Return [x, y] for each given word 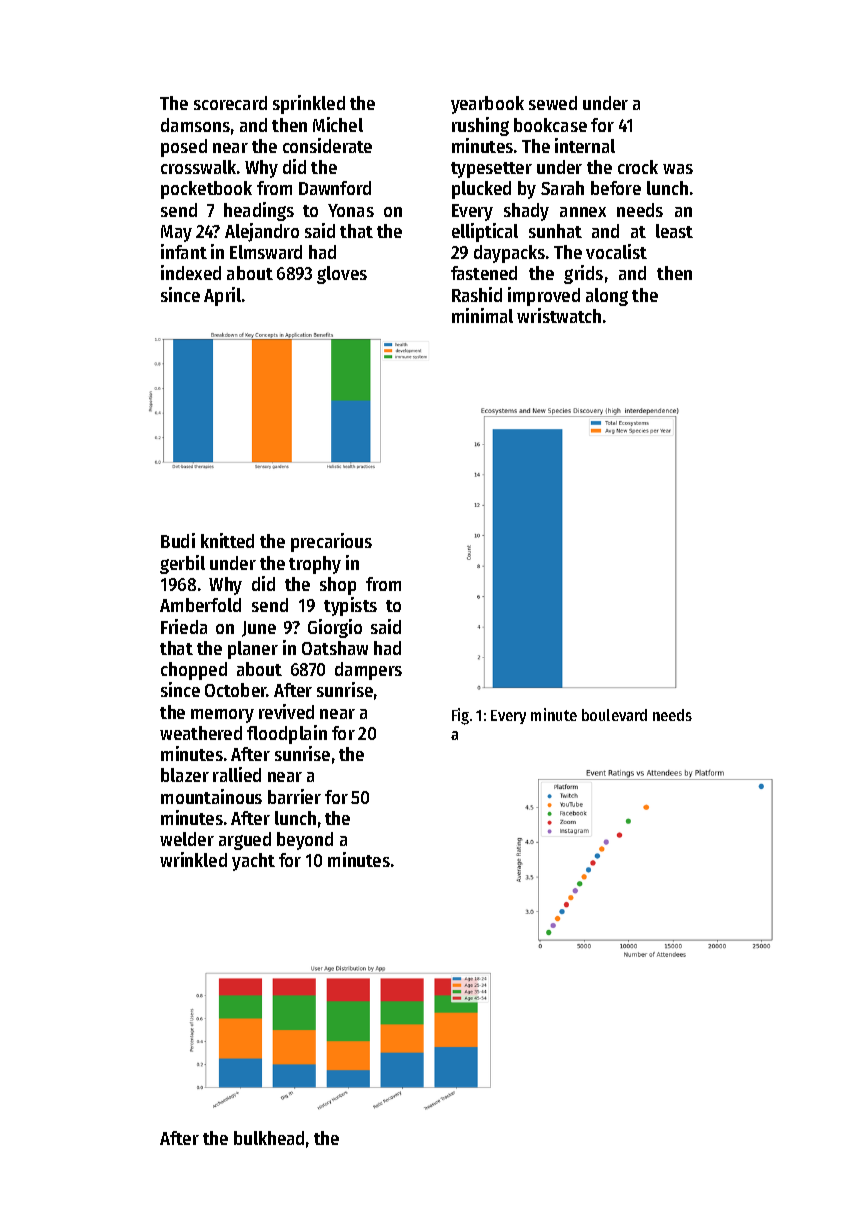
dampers [368, 671]
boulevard [614, 715]
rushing [480, 126]
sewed [553, 103]
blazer [185, 775]
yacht [253, 862]
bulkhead [269, 1138]
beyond [305, 841]
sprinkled [309, 104]
